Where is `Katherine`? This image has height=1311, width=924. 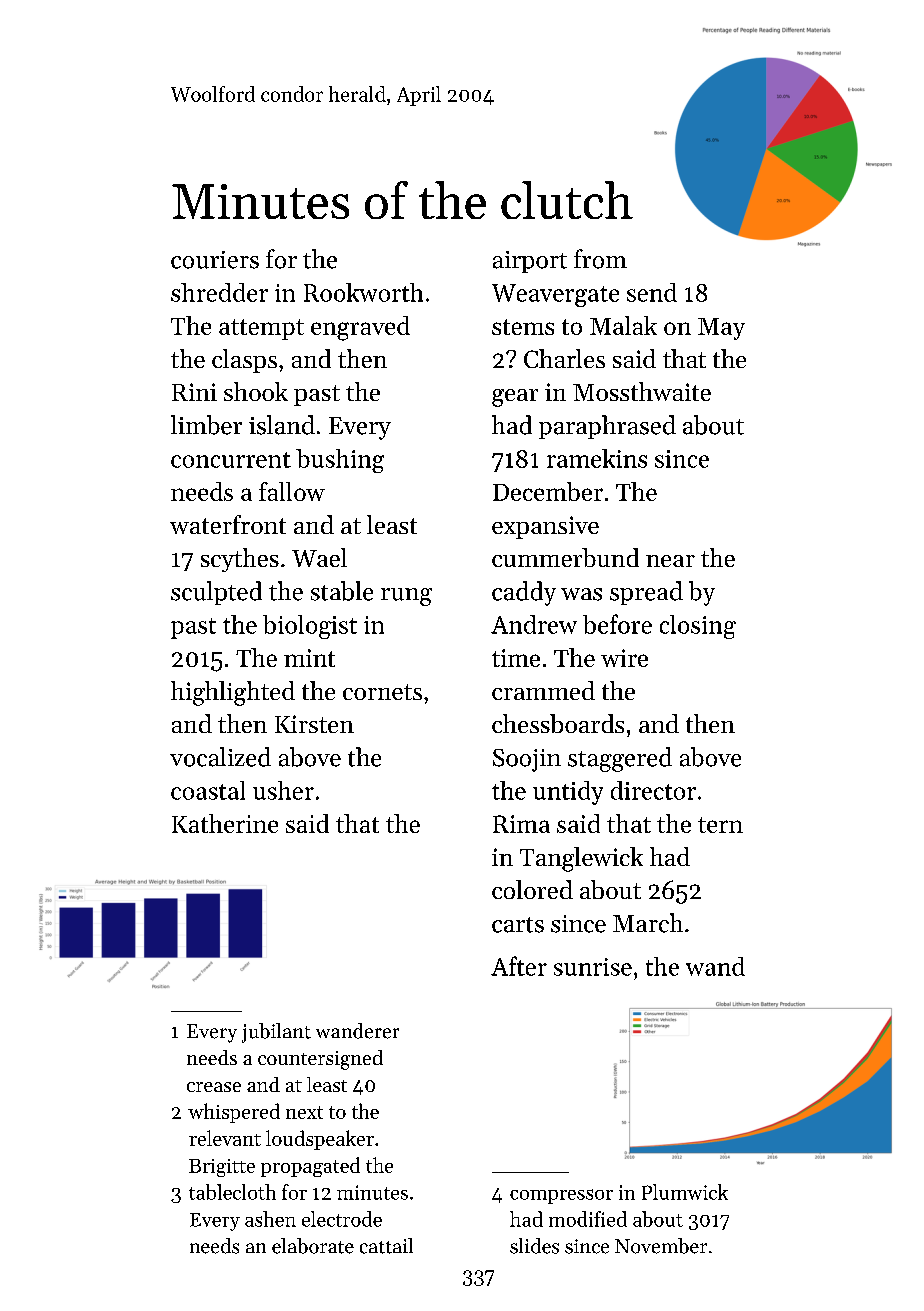 Katherine is located at coordinates (225, 823).
